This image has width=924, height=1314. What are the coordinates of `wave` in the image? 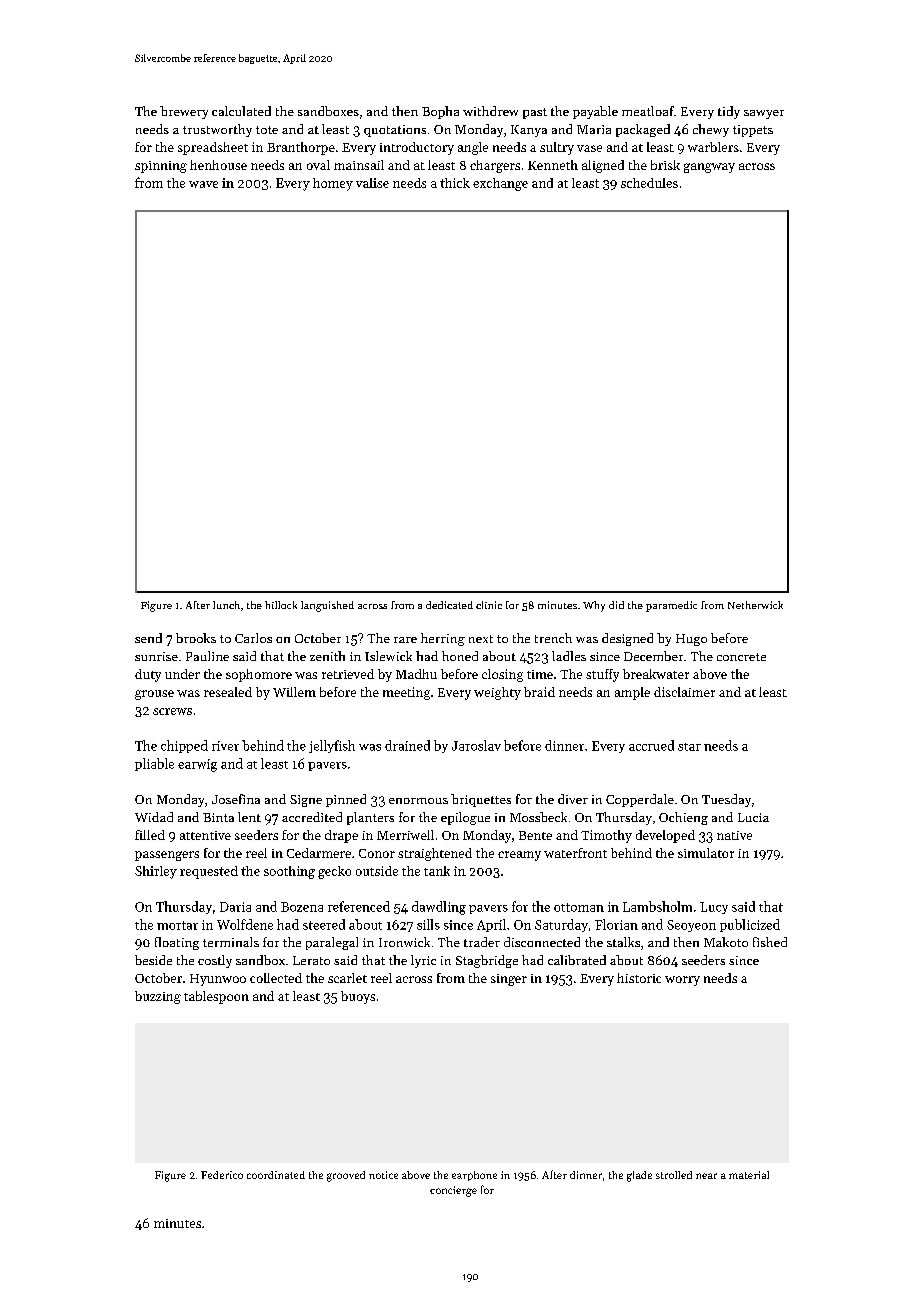 It's located at (203, 184).
